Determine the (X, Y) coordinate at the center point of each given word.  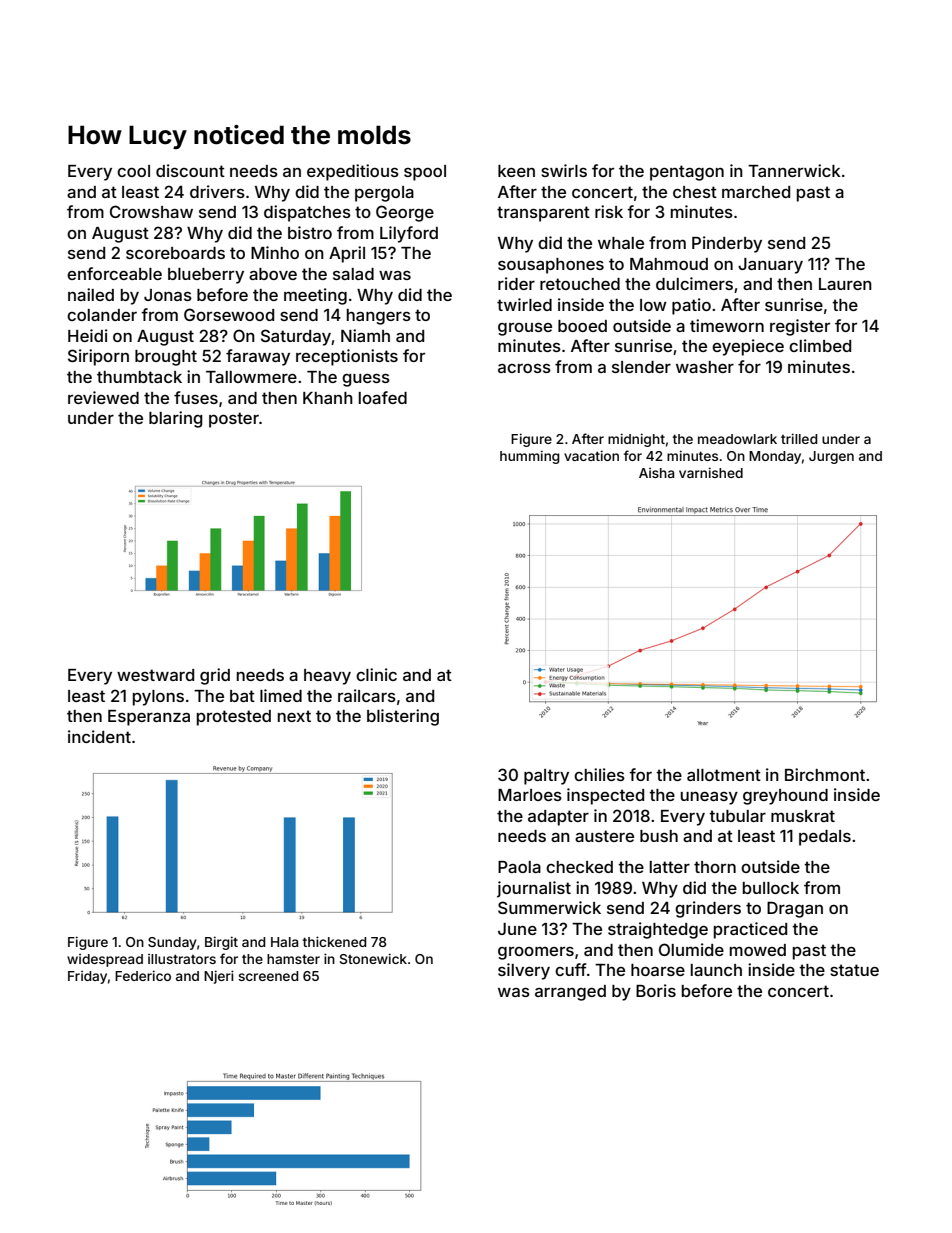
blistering (403, 717)
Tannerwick (794, 170)
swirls (564, 170)
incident (99, 736)
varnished (711, 472)
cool (133, 171)
